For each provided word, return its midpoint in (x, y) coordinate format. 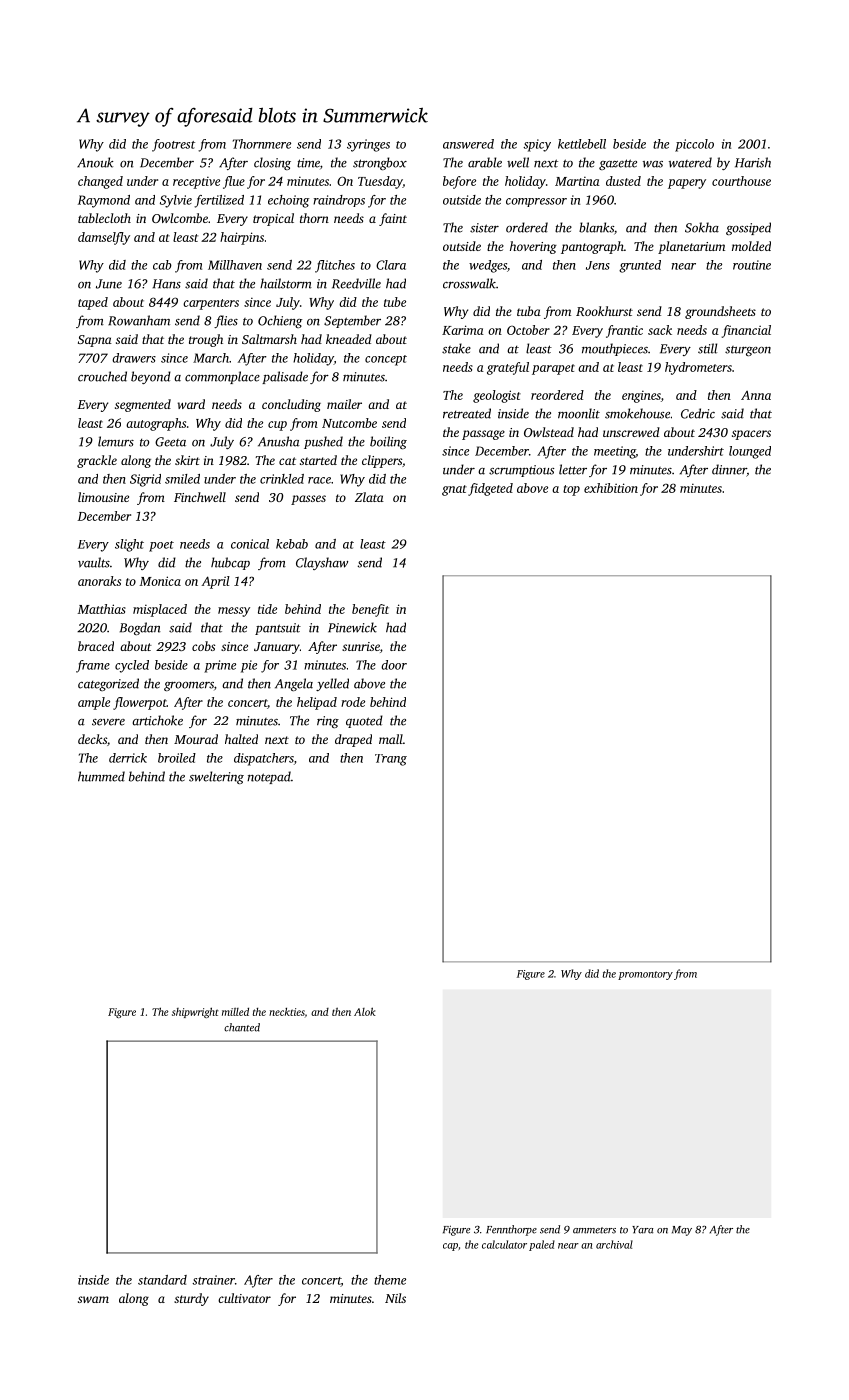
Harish (753, 162)
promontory (645, 975)
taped (93, 303)
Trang (391, 760)
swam (93, 1299)
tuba (529, 311)
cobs (203, 646)
